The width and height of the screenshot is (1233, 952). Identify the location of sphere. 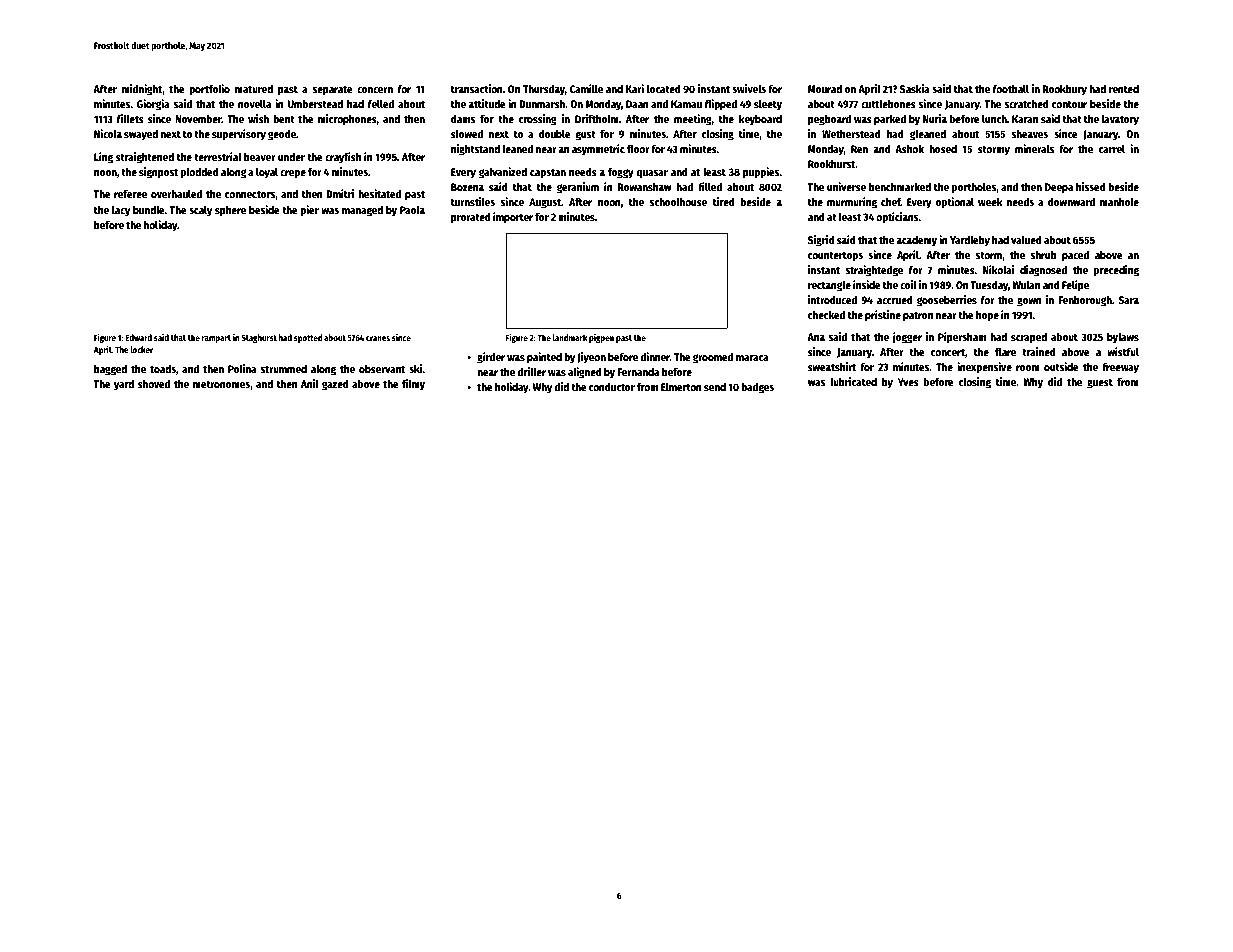
(230, 211).
